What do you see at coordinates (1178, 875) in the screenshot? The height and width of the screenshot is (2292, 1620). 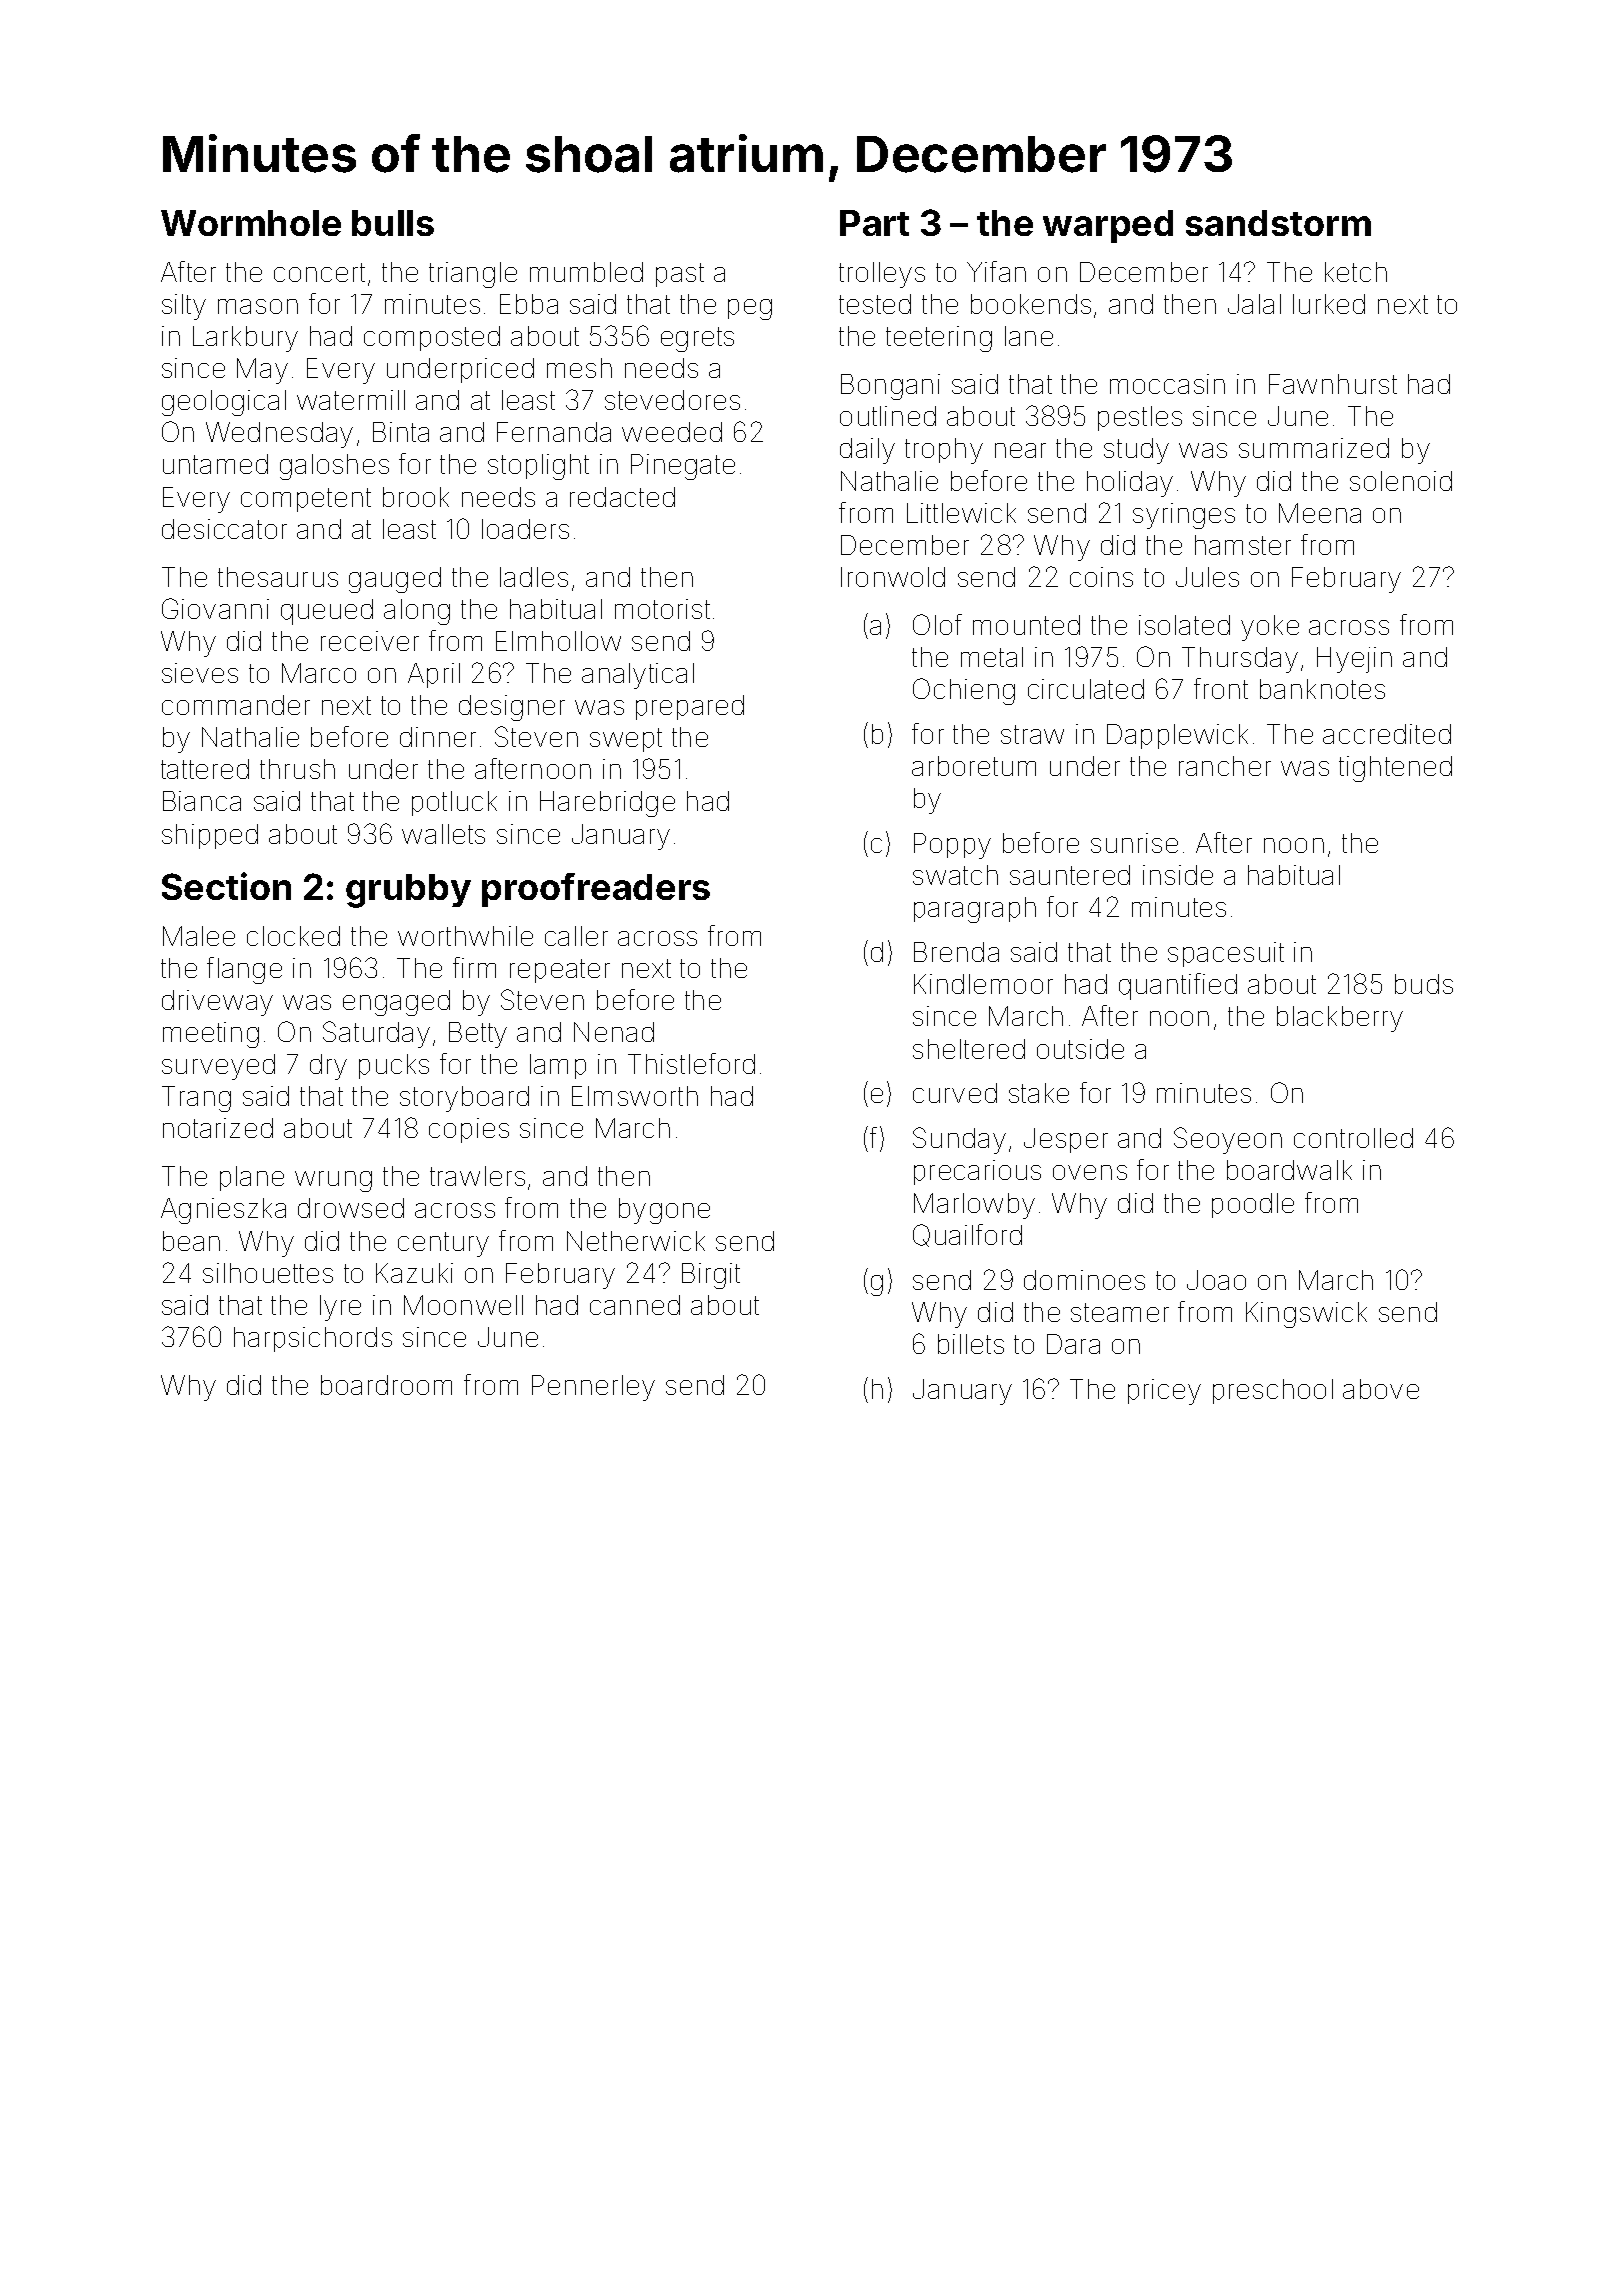 I see `inside` at bounding box center [1178, 875].
